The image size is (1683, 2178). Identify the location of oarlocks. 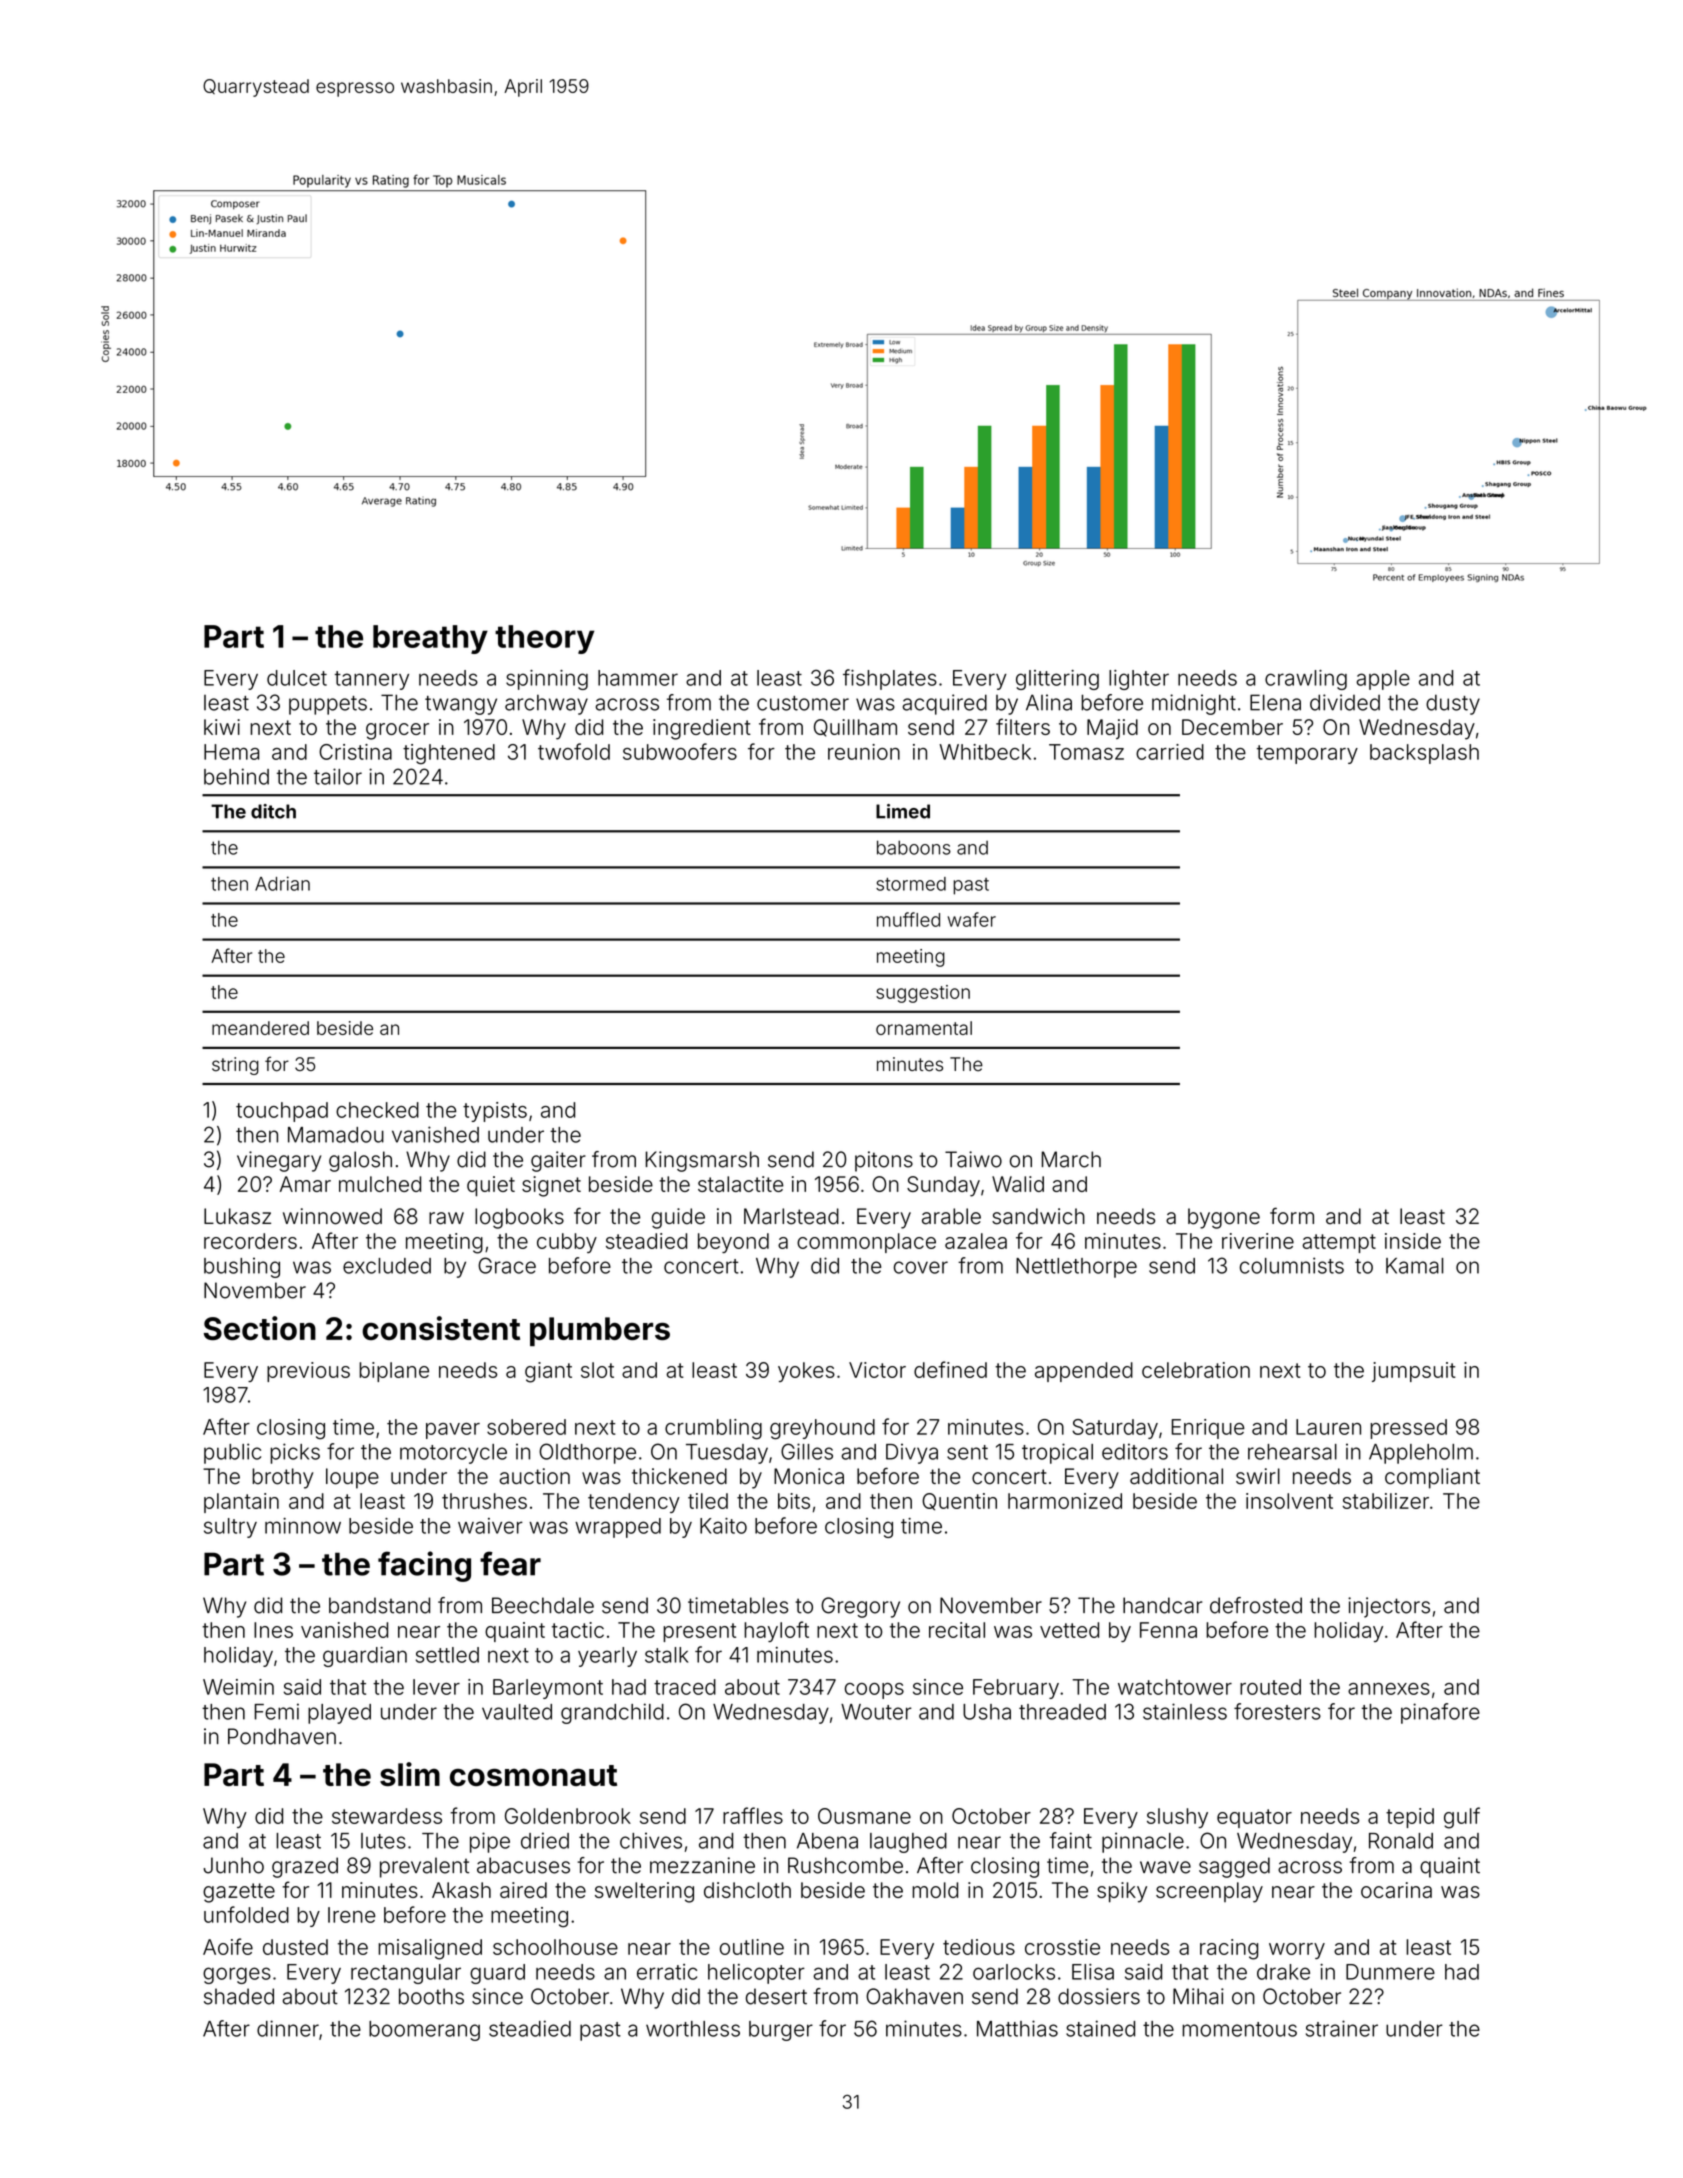
(1014, 1972).
